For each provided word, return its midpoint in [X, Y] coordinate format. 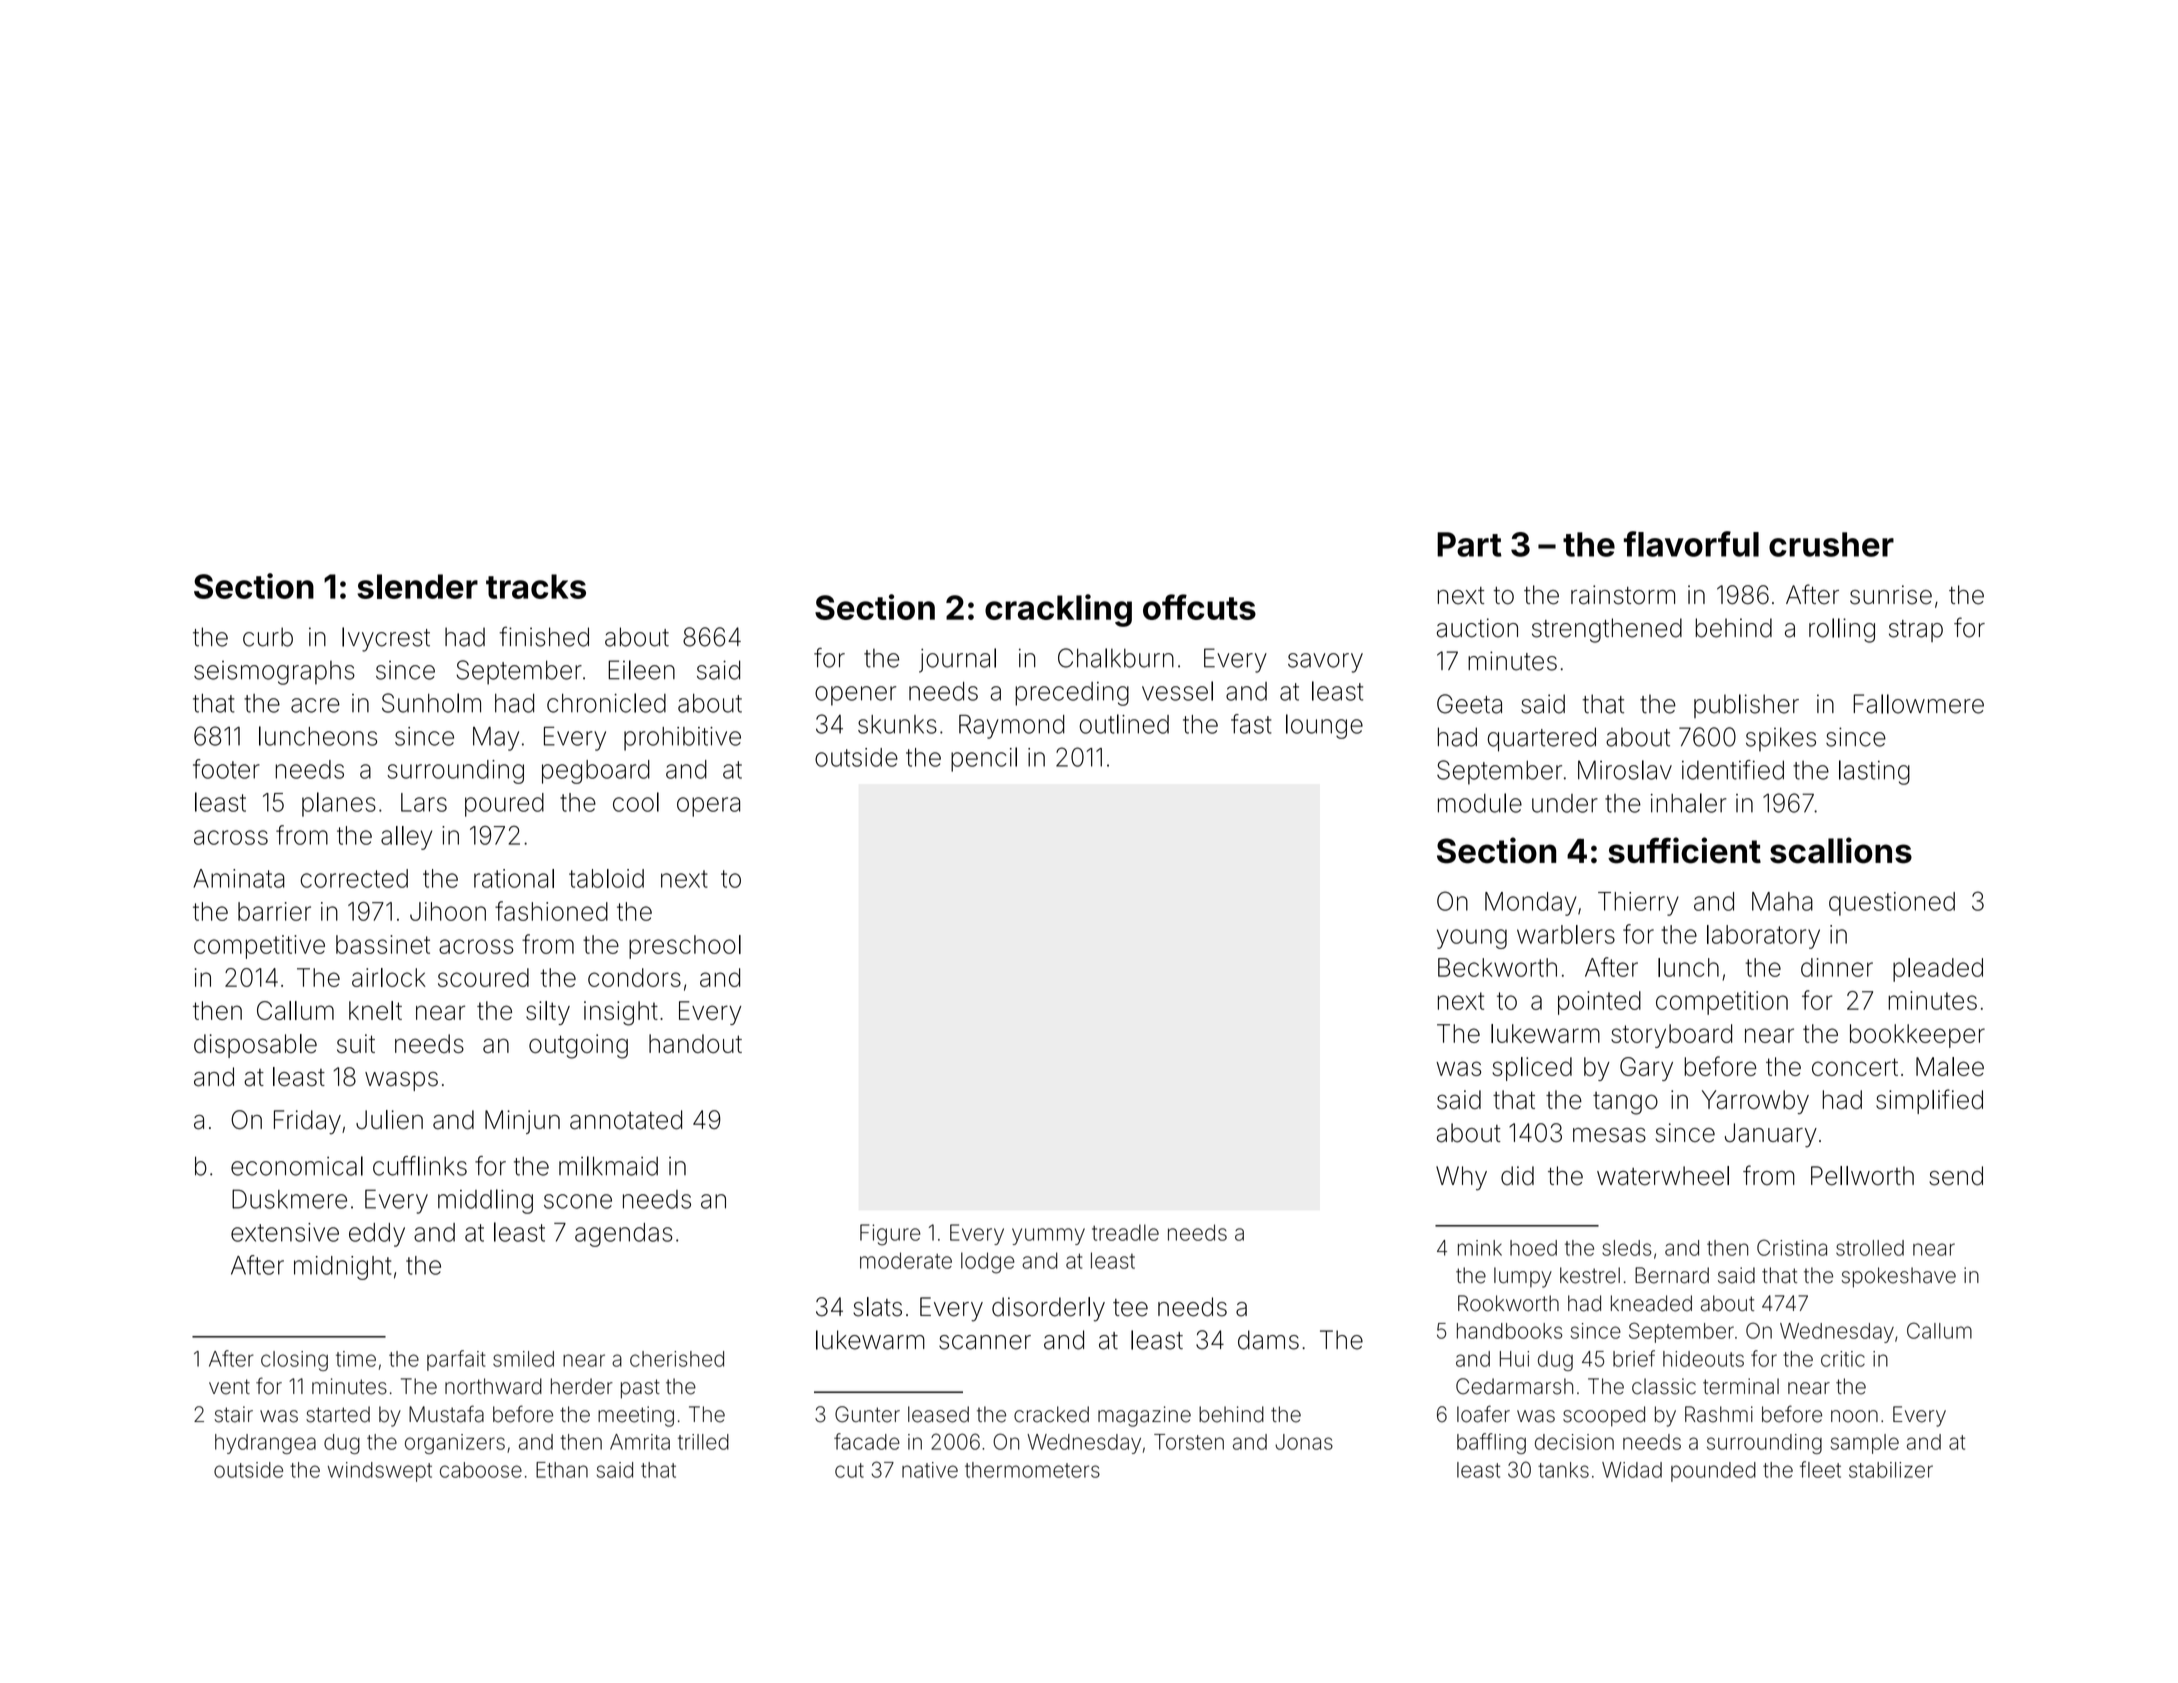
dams [1268, 1340]
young [1472, 939]
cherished [677, 1359]
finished [544, 636]
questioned [1892, 904]
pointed [1599, 1003]
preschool [685, 947]
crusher [1831, 544]
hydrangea [265, 1444]
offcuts [1199, 607]
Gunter [867, 1414]
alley [406, 838]
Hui [1514, 1359]
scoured [483, 977]
